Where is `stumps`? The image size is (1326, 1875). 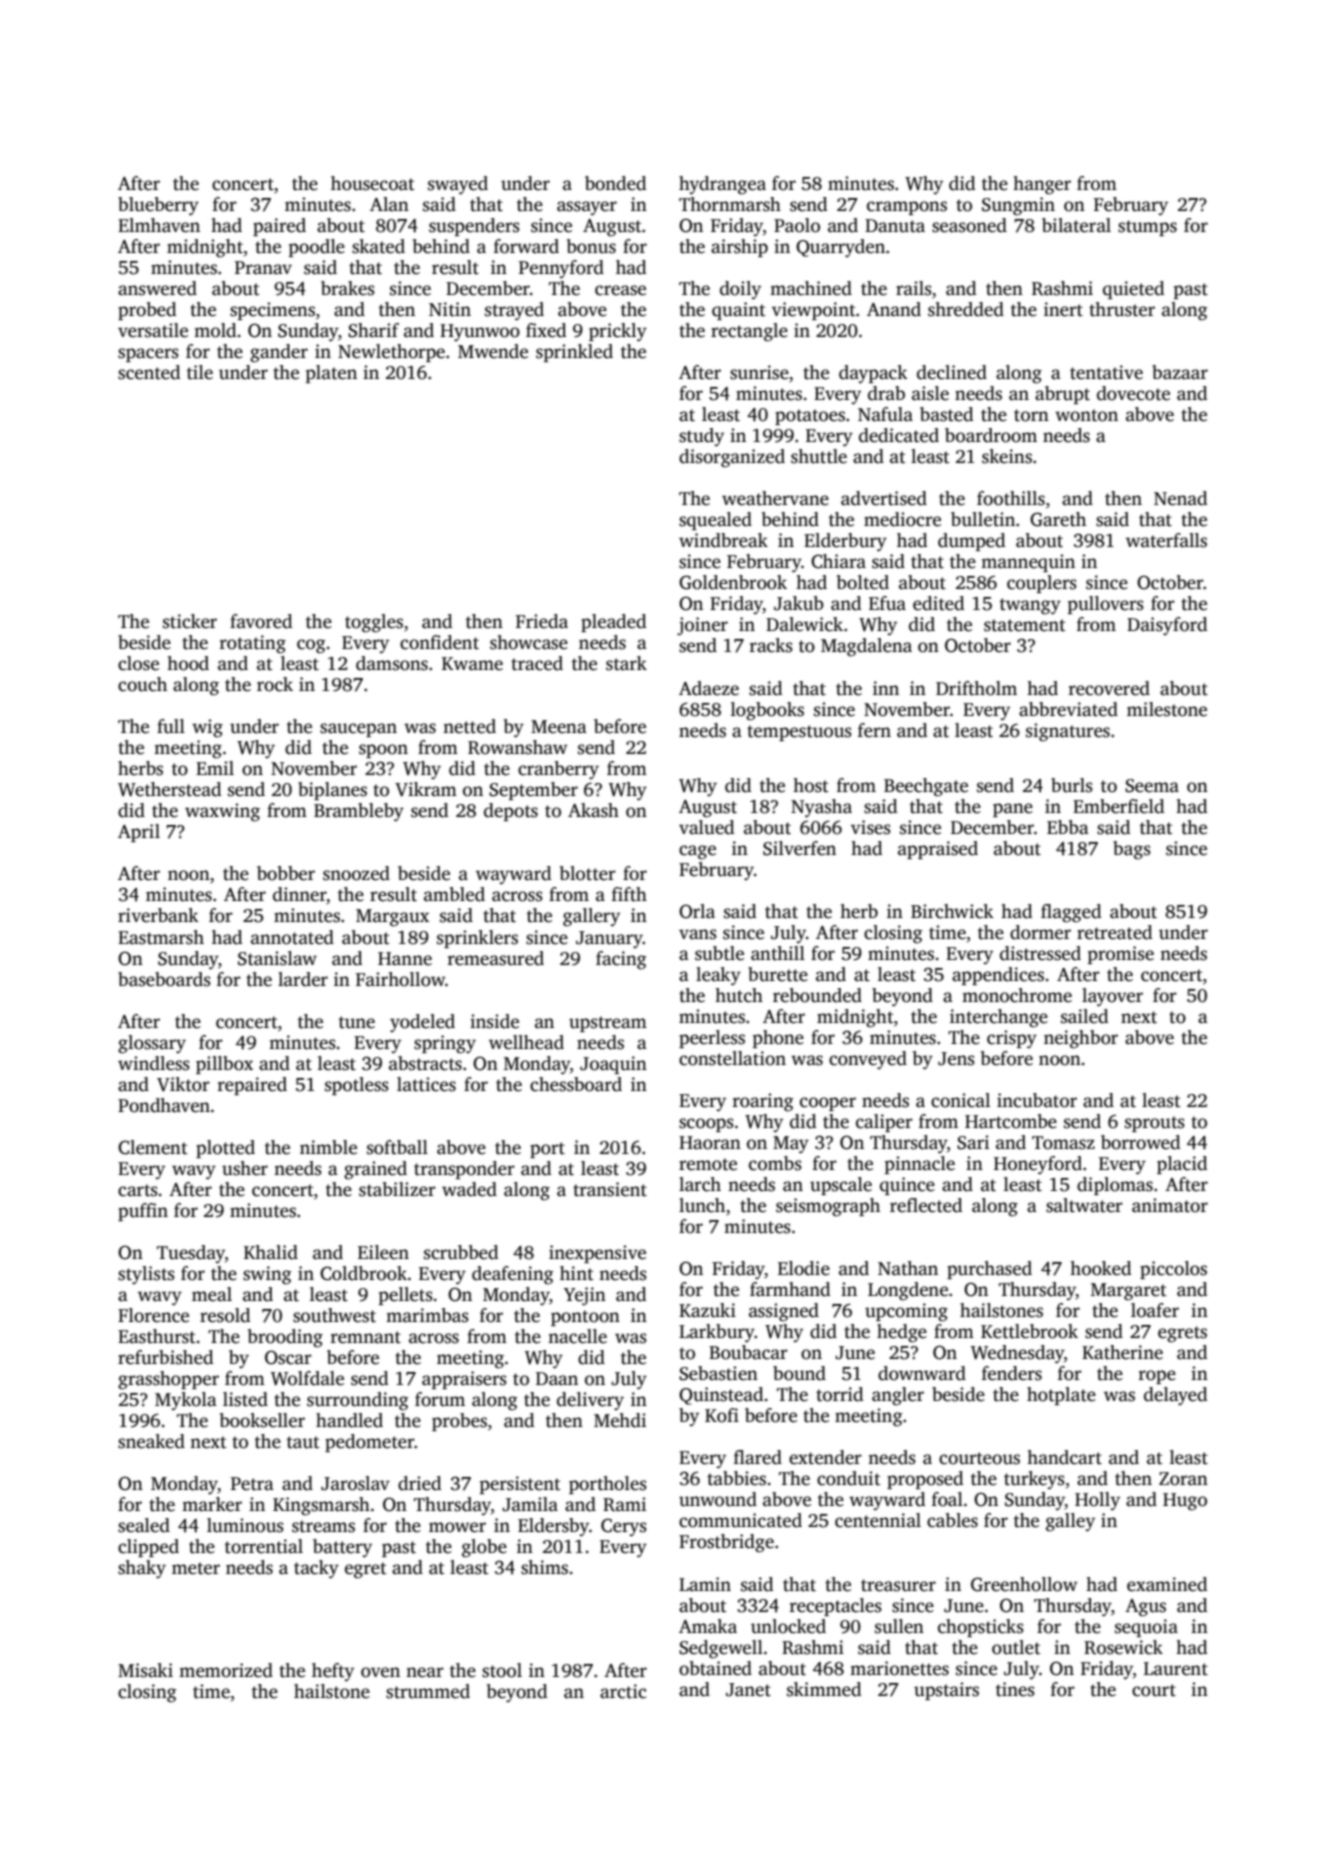
stumps is located at coordinates (1147, 228).
